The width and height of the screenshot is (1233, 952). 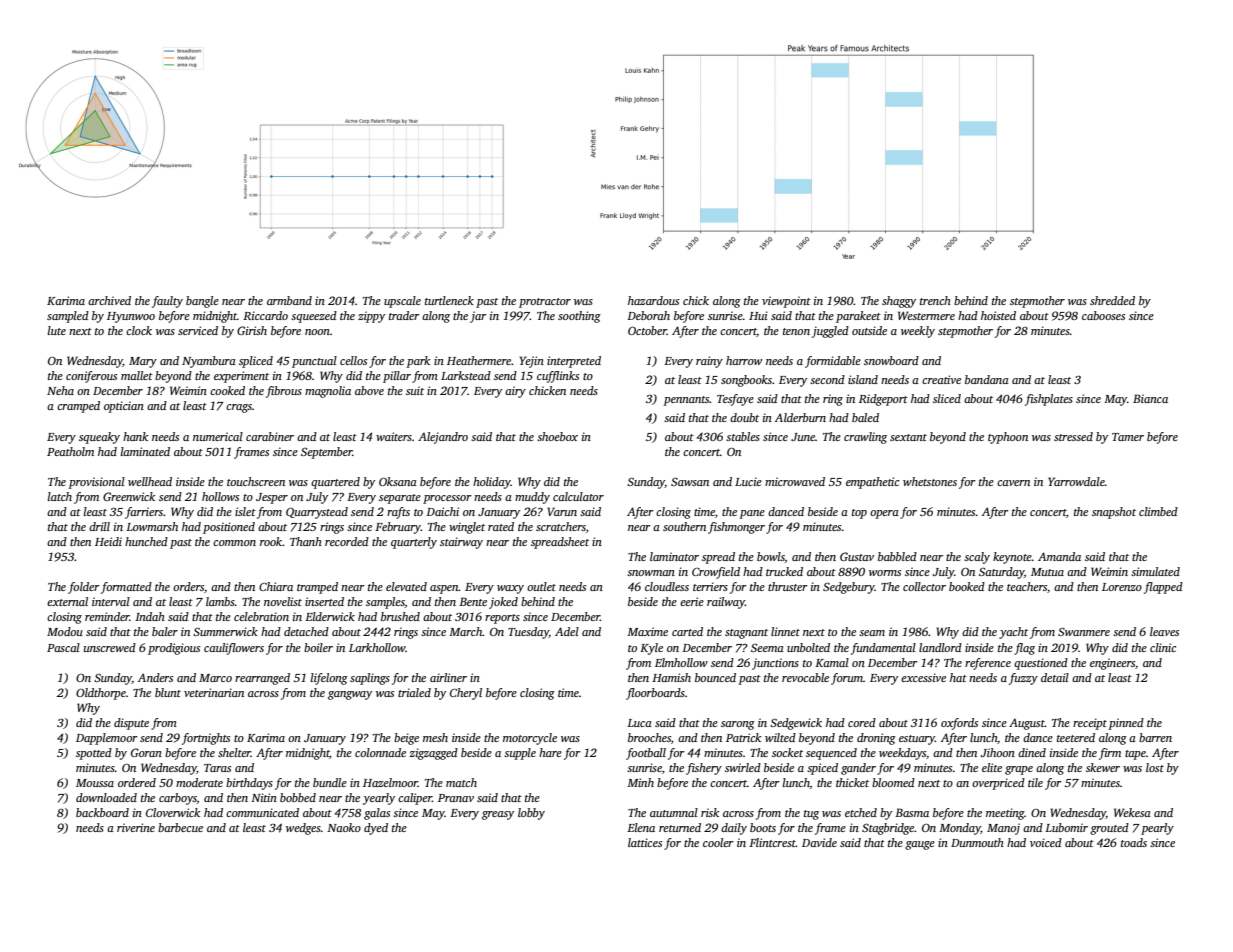 What do you see at coordinates (1112, 300) in the screenshot?
I see `shredded` at bounding box center [1112, 300].
